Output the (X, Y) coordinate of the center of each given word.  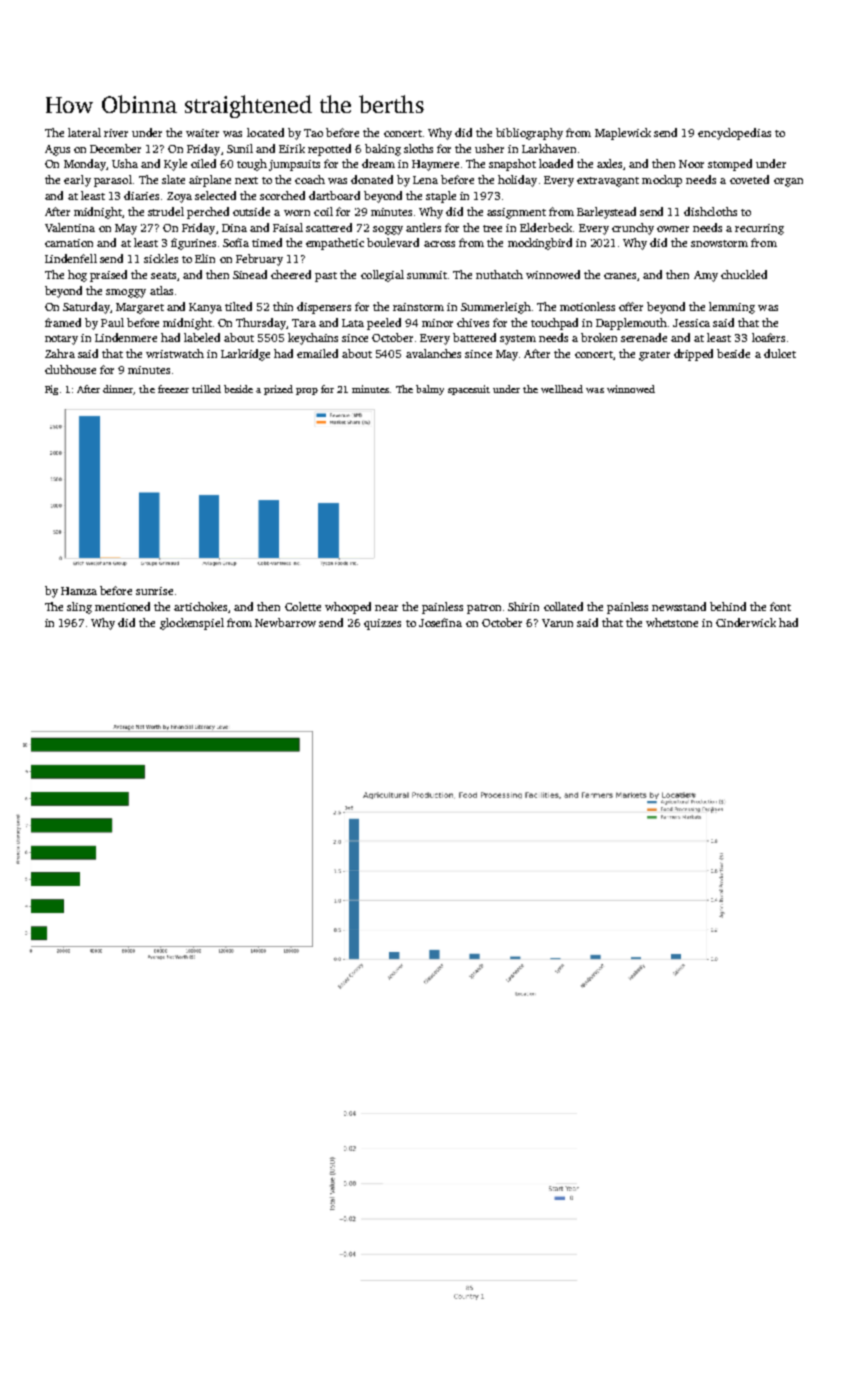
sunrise (154, 591)
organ (788, 182)
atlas (161, 290)
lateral (84, 132)
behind (728, 606)
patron (484, 609)
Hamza (79, 591)
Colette (303, 606)
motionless (587, 306)
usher (489, 148)
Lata (353, 323)
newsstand (679, 606)
